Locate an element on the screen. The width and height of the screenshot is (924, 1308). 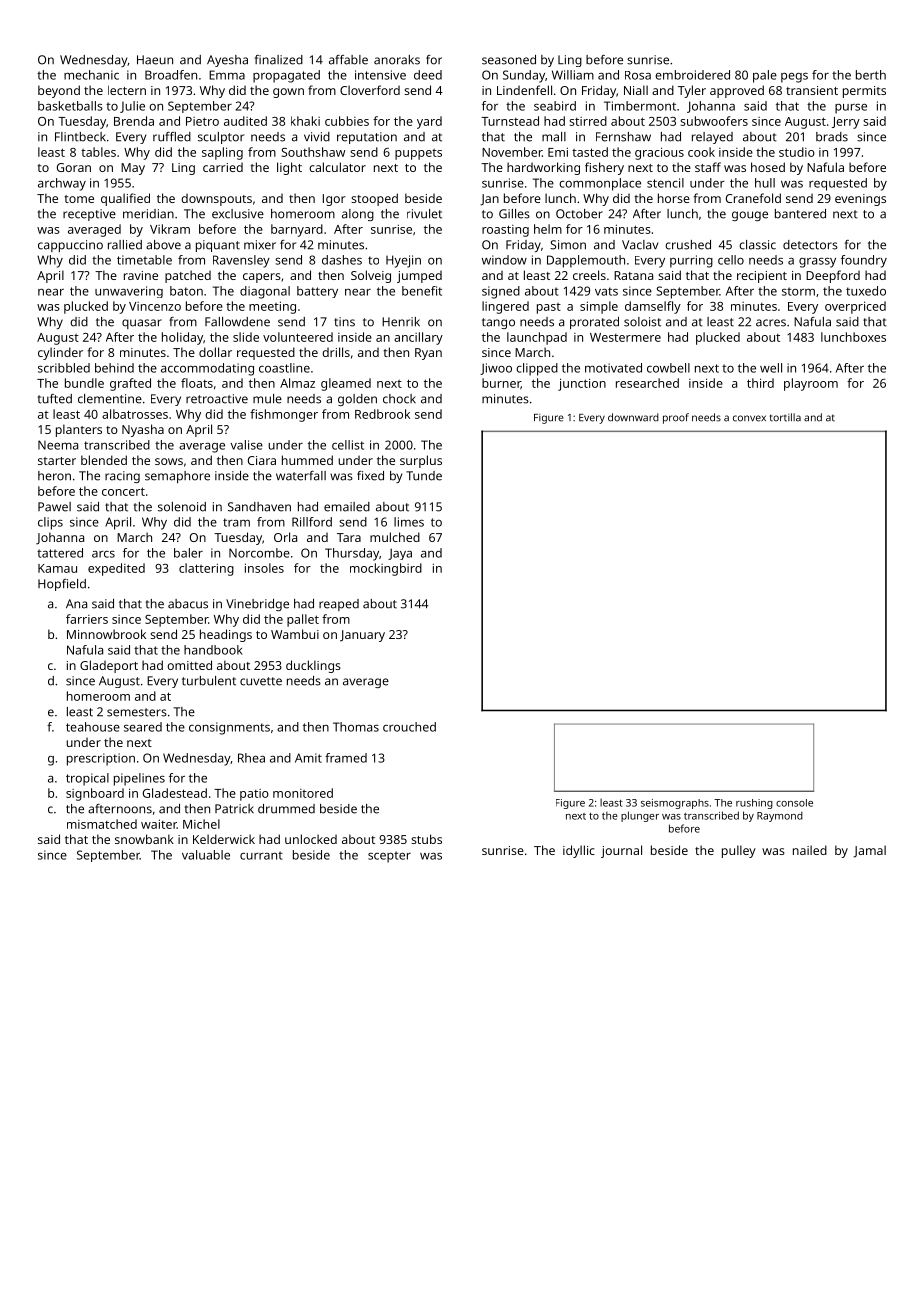
console is located at coordinates (794, 803).
